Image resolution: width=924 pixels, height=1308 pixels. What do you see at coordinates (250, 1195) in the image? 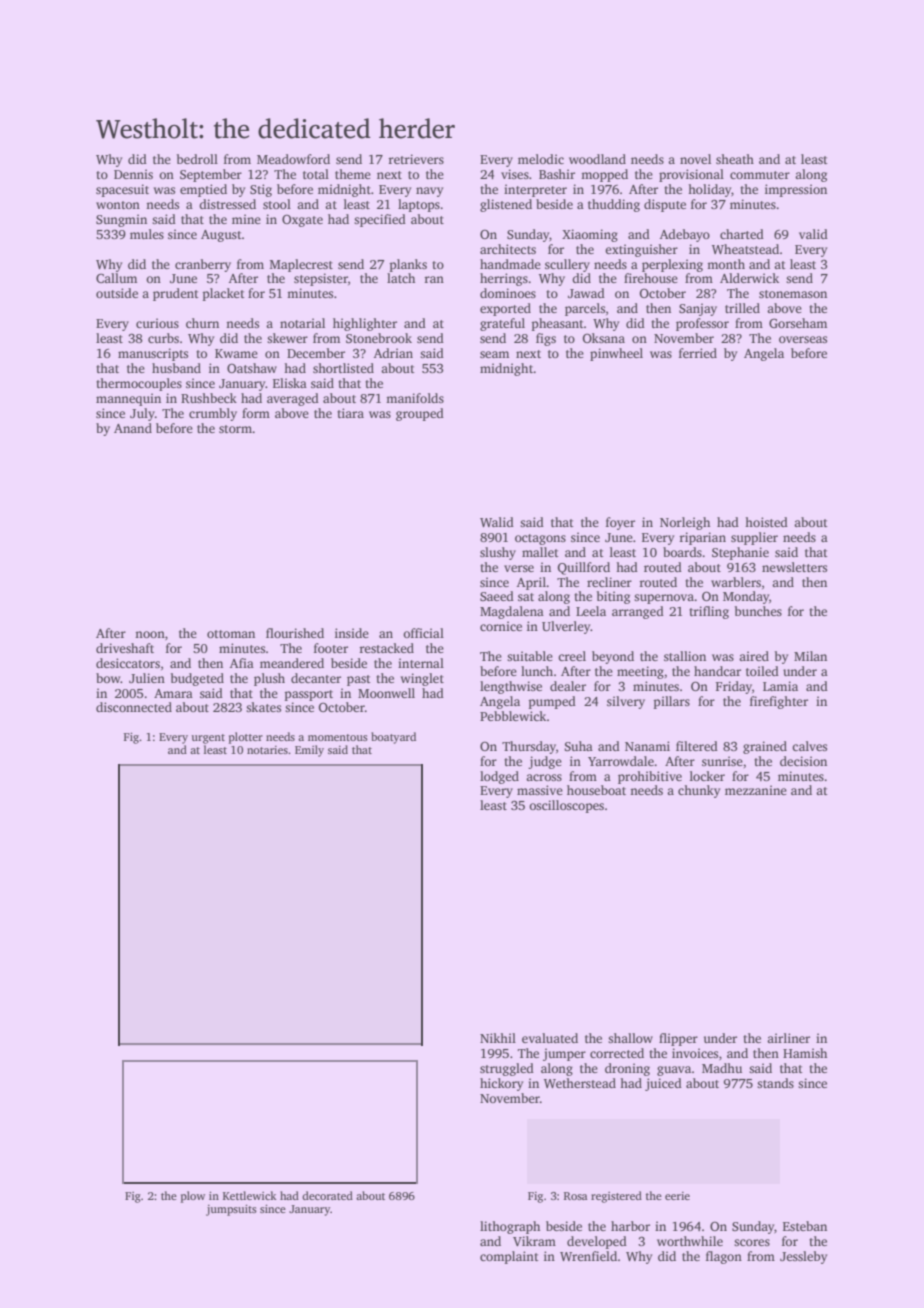
I see `Kettlewick` at bounding box center [250, 1195].
